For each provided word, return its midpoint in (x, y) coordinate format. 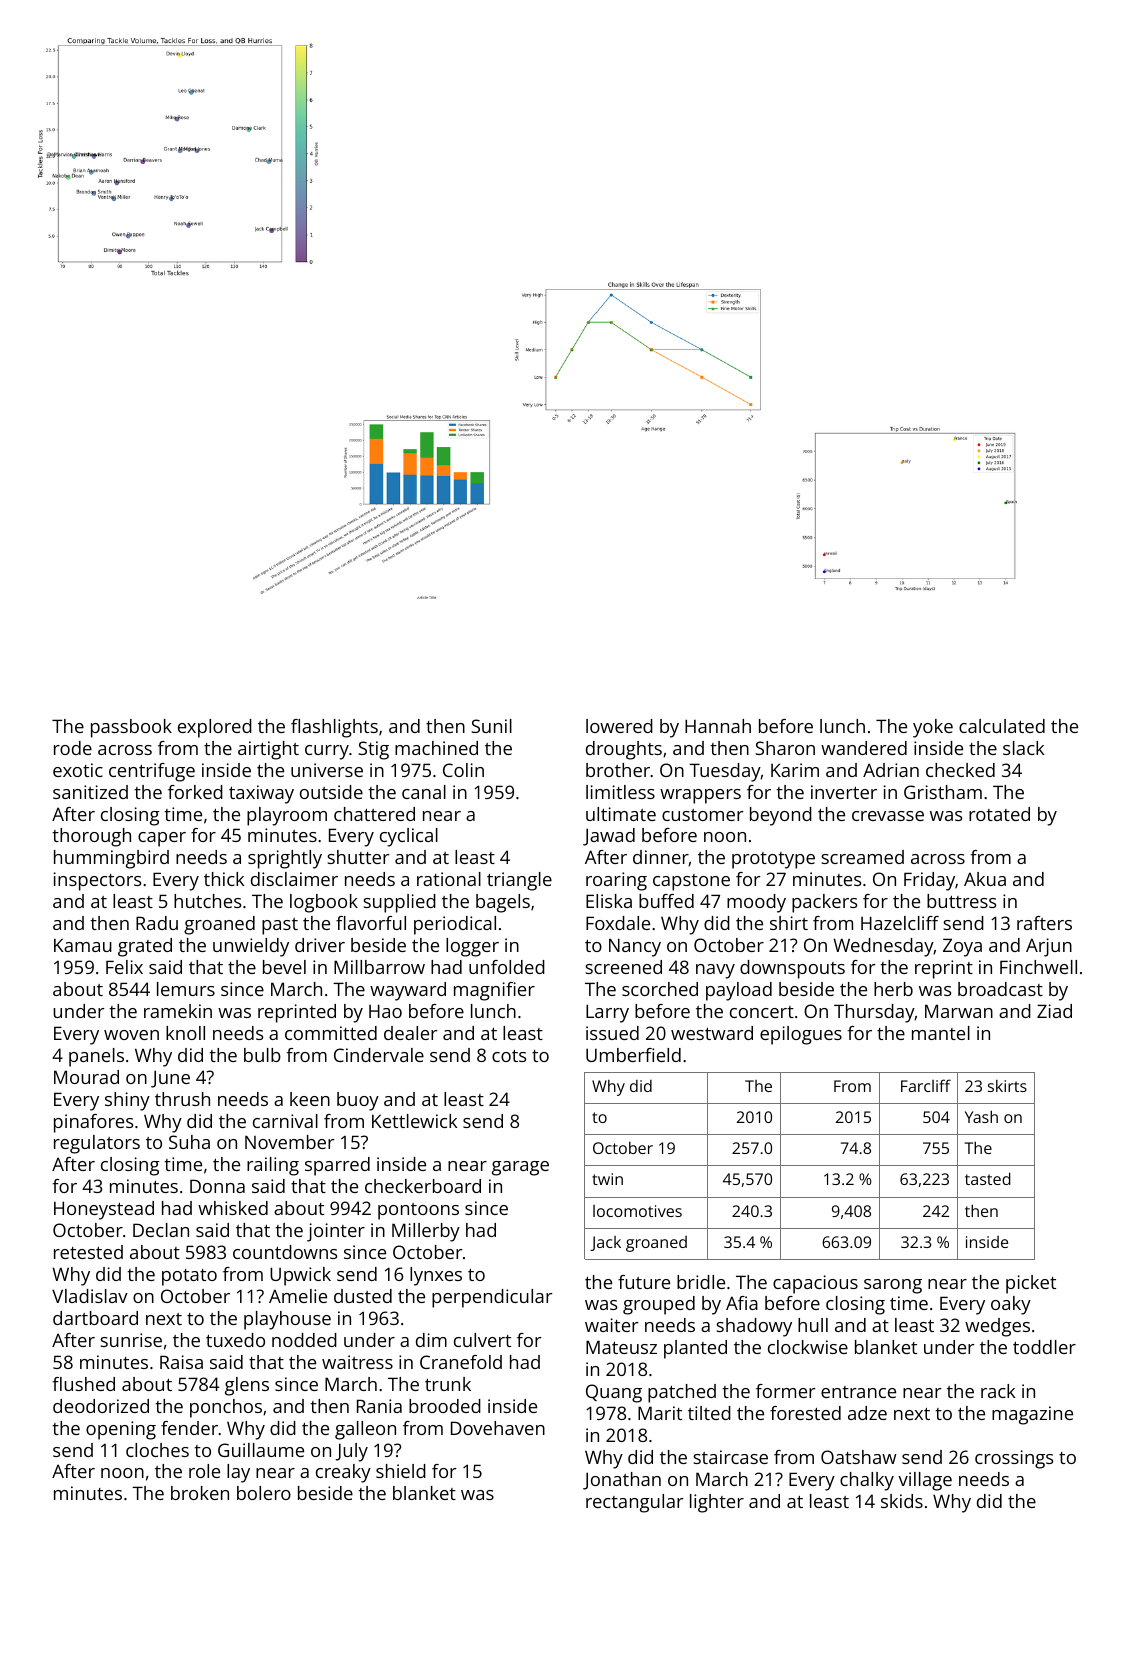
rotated (999, 814)
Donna (217, 1186)
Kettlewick (414, 1121)
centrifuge (152, 772)
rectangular (634, 1503)
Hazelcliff (900, 923)
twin (607, 1179)
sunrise (131, 1340)
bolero (264, 1493)
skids (902, 1501)
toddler (1044, 1347)
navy (715, 971)
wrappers (700, 796)
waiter (611, 1325)
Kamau (83, 945)
